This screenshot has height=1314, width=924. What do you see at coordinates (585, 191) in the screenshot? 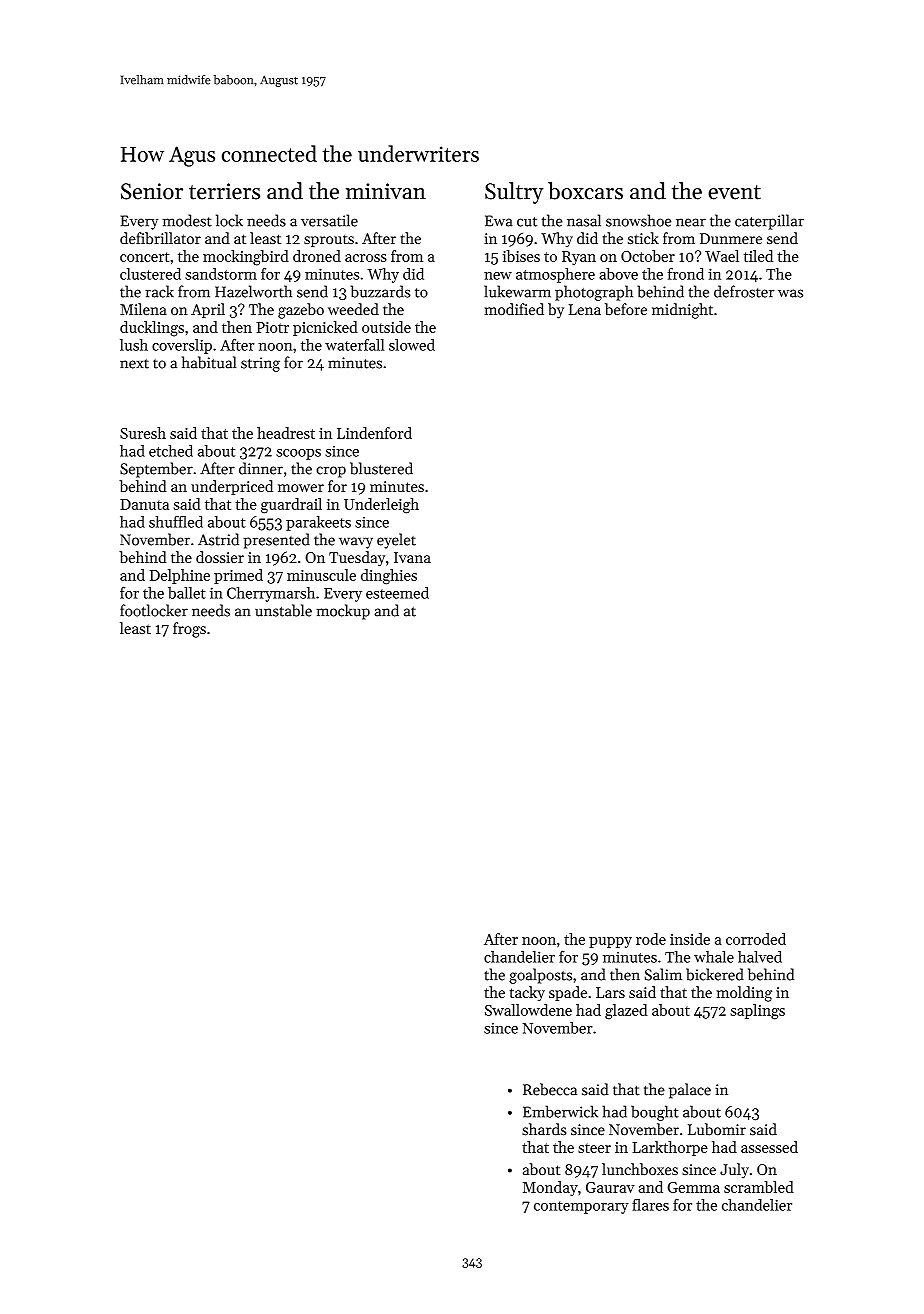
I see `boxcars` at bounding box center [585, 191].
